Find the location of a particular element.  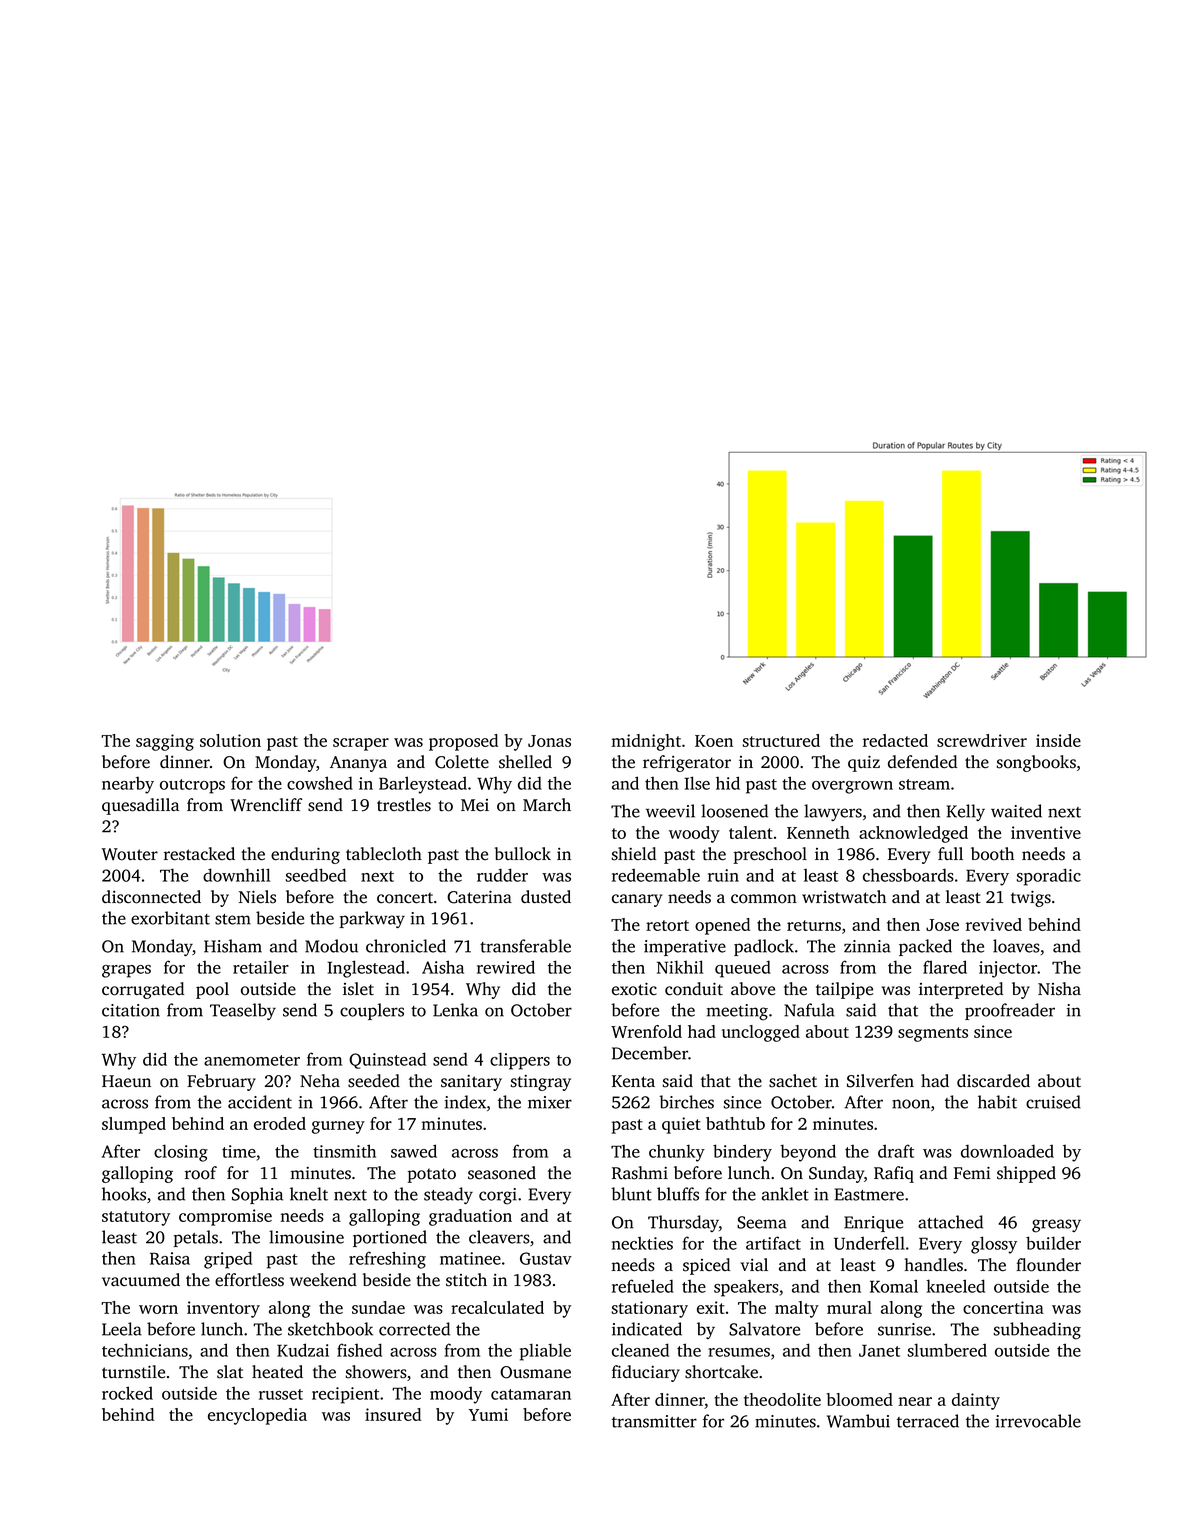

bullock is located at coordinates (523, 854).
